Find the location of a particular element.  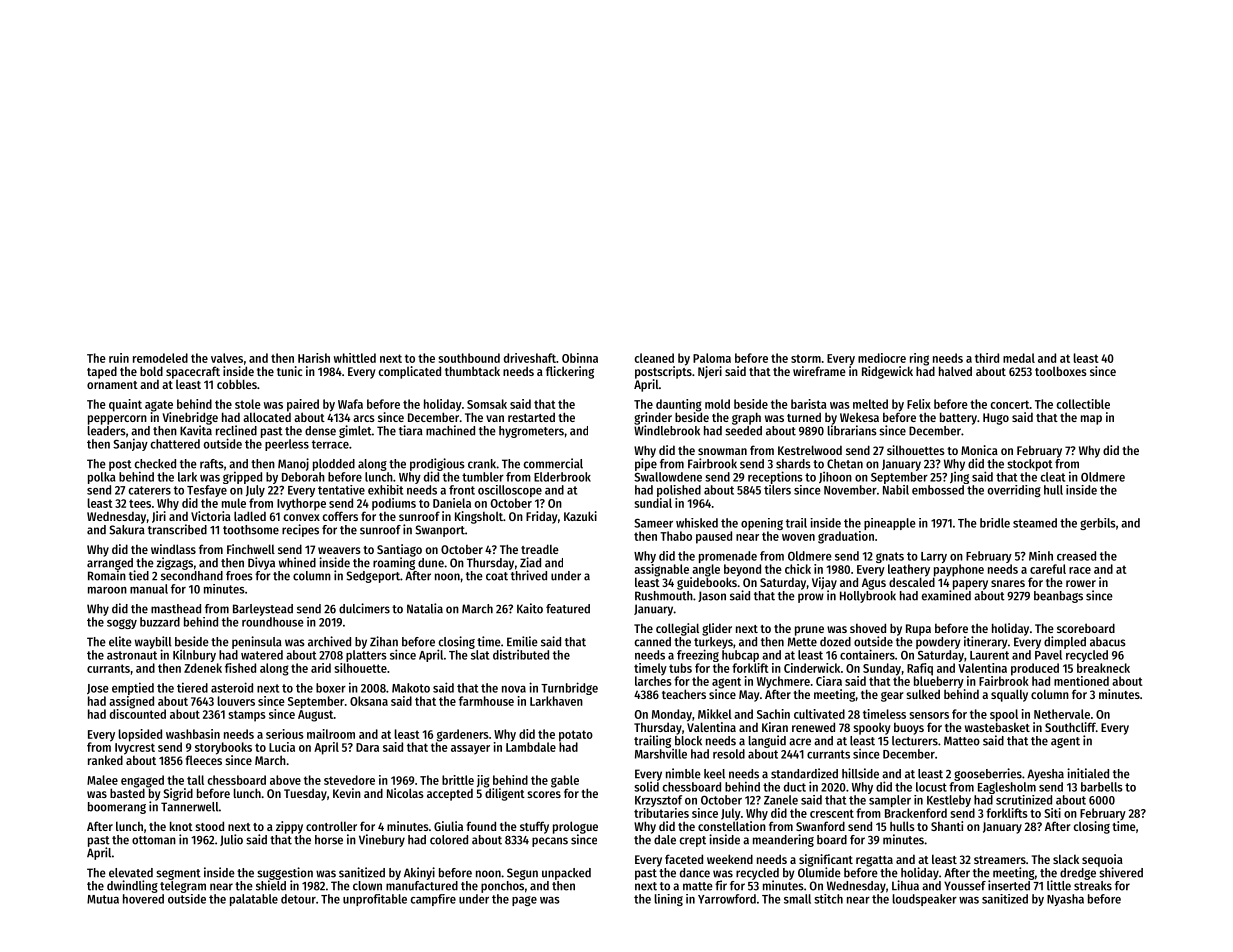

breakneck is located at coordinates (1103, 668).
